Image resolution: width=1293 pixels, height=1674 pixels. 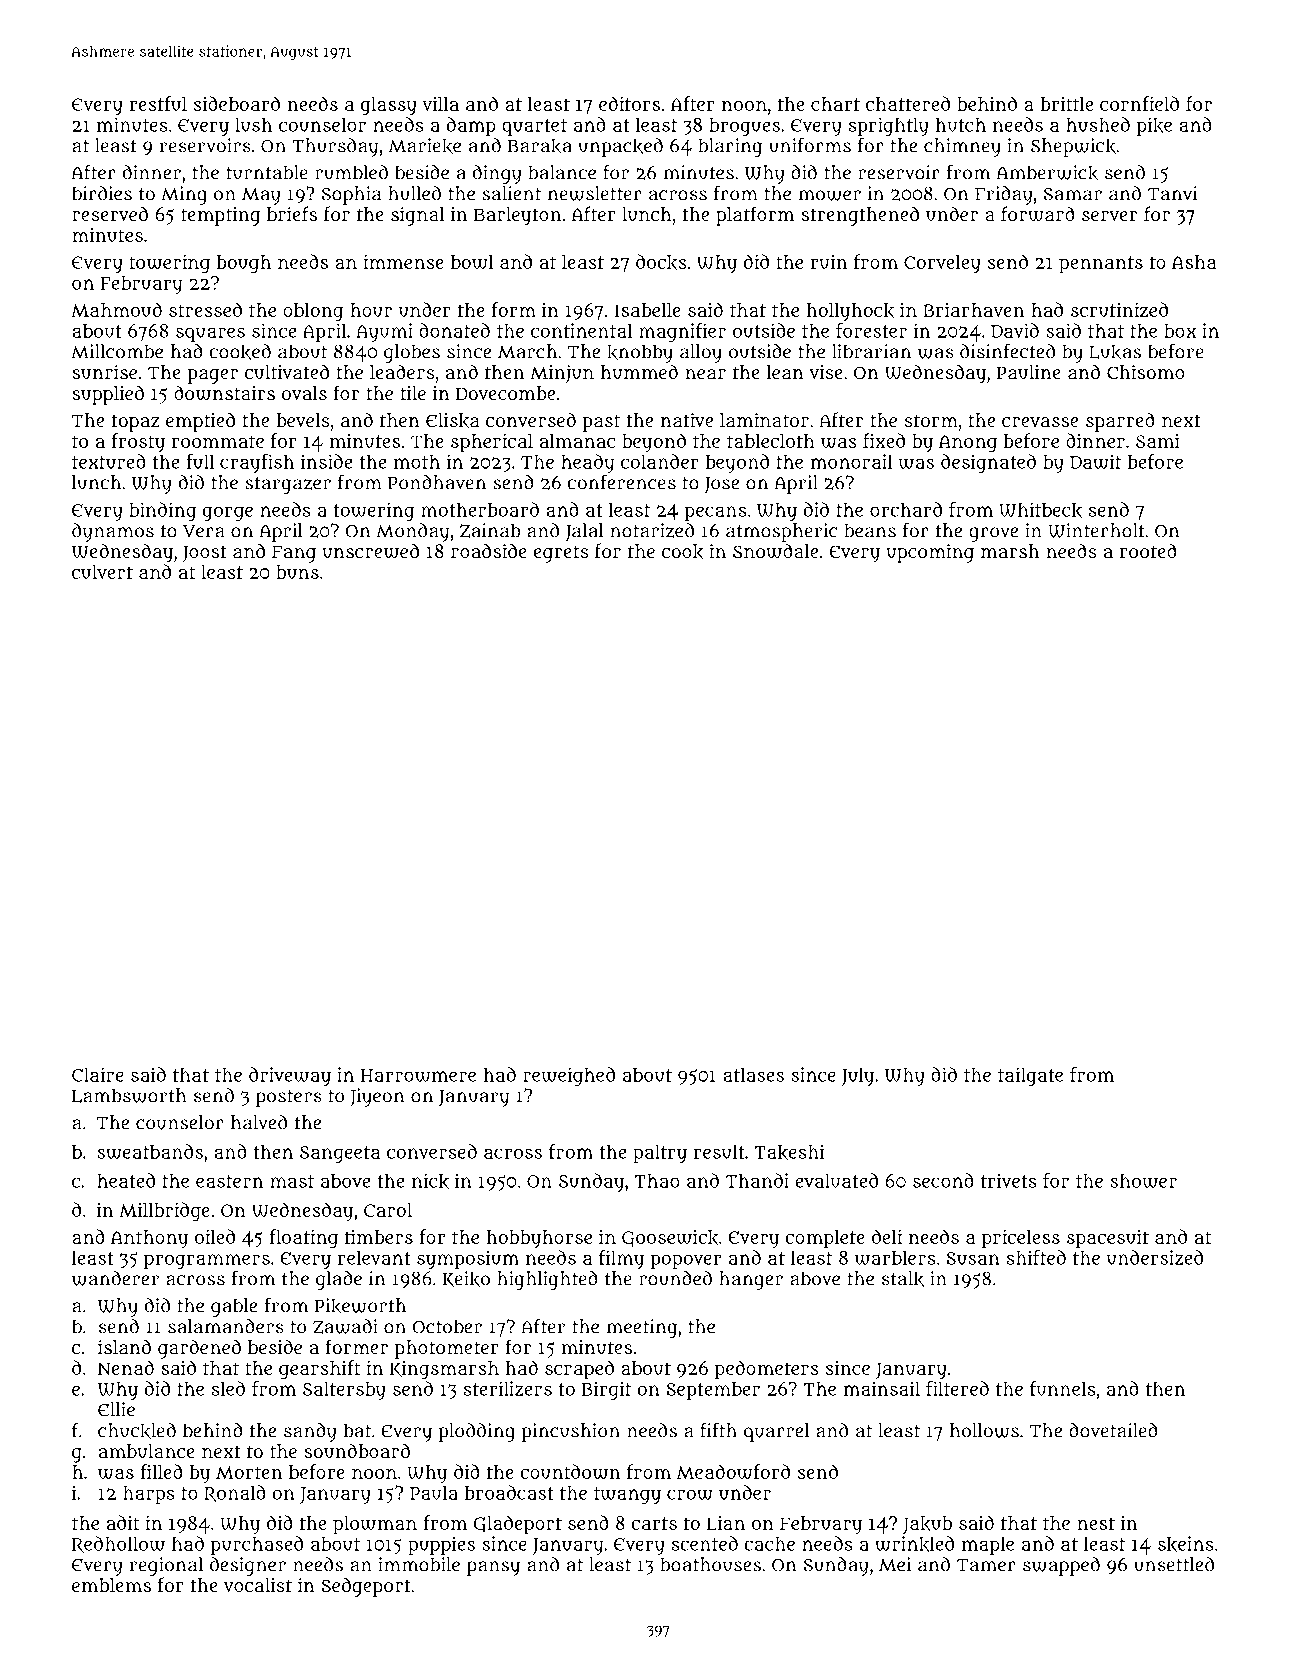 I want to click on mainsail, so click(x=882, y=1388).
